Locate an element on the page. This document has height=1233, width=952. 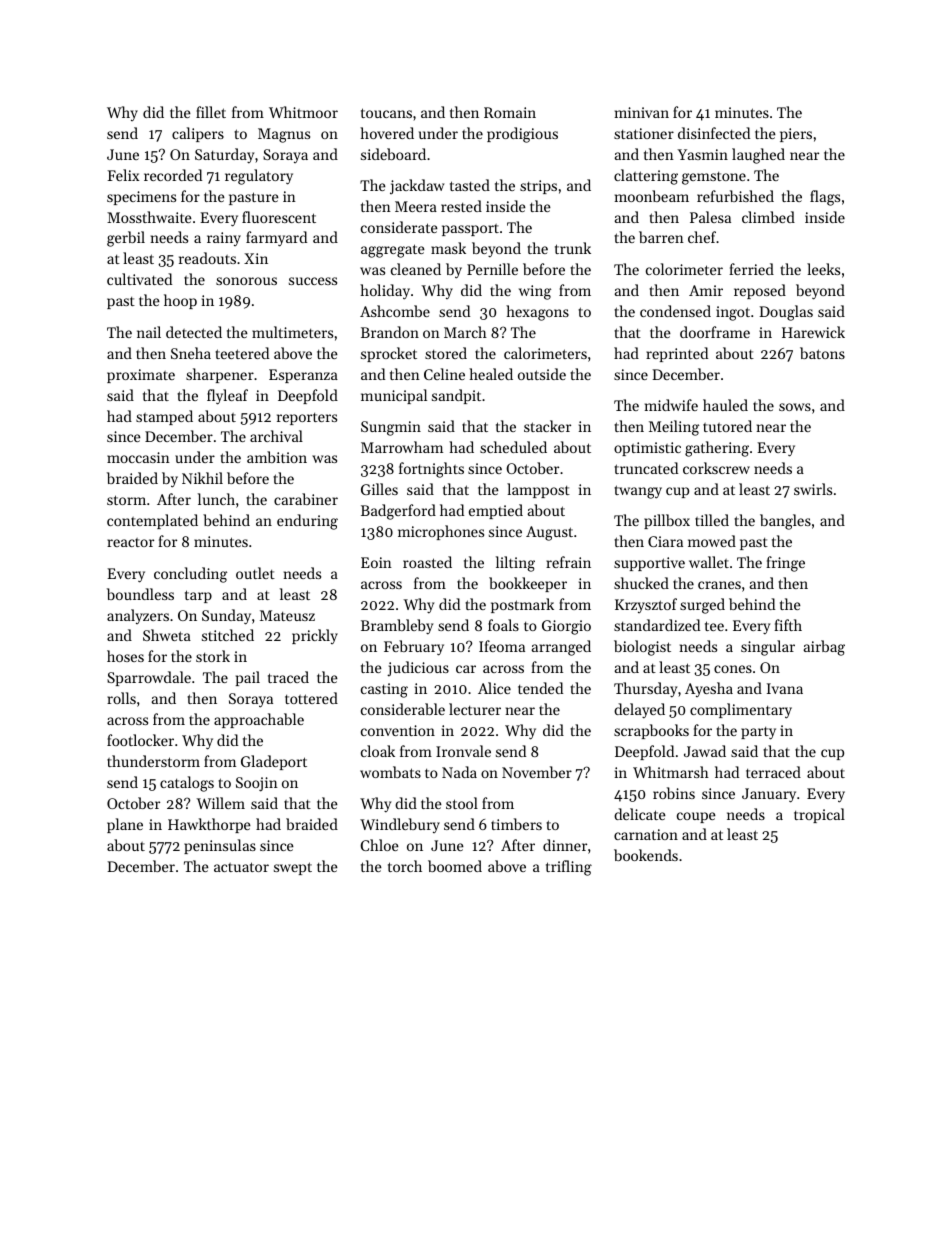
fifth is located at coordinates (788, 625).
